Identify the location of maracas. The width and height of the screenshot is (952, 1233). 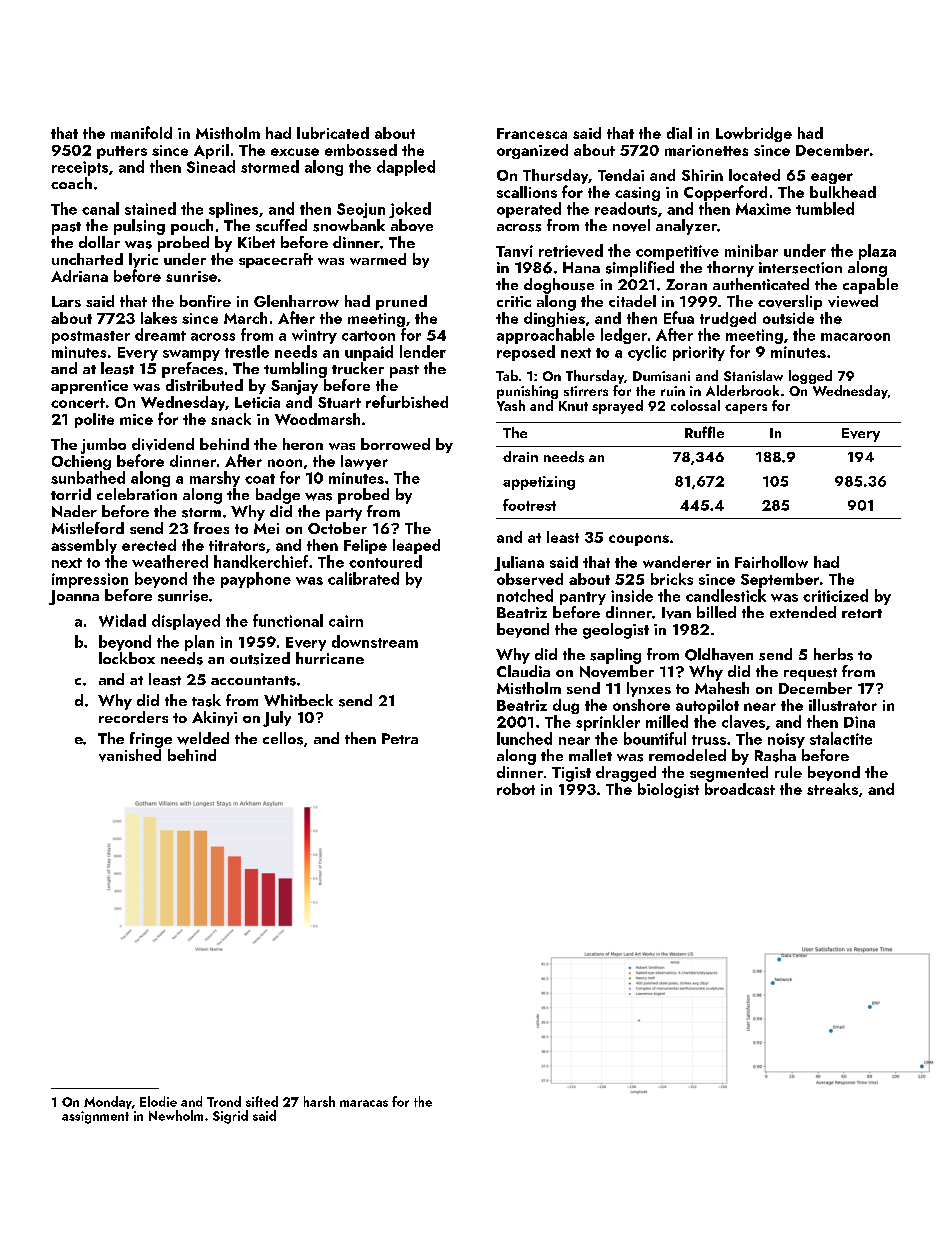
(364, 1103).
